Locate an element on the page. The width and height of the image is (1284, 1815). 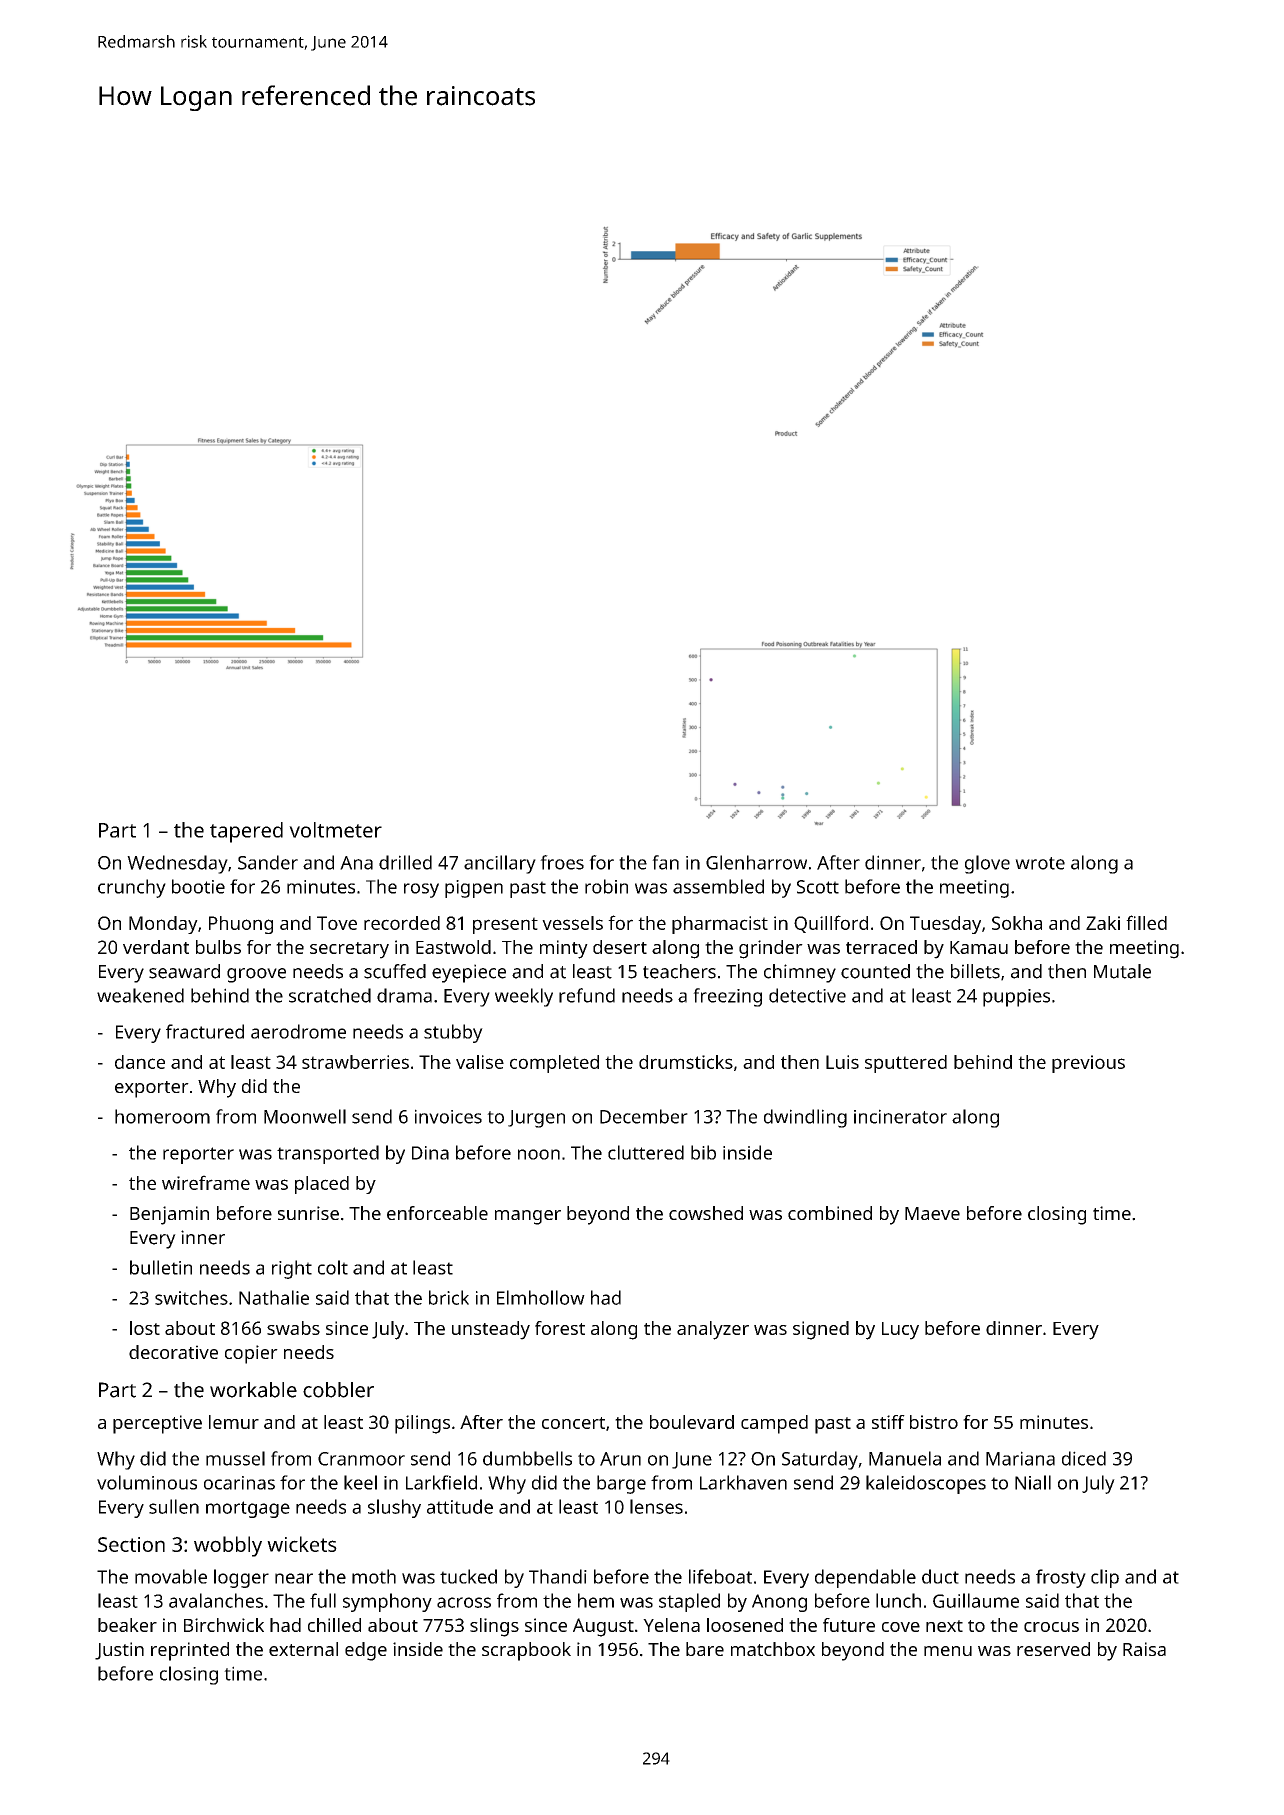
diced is located at coordinates (1084, 1458).
